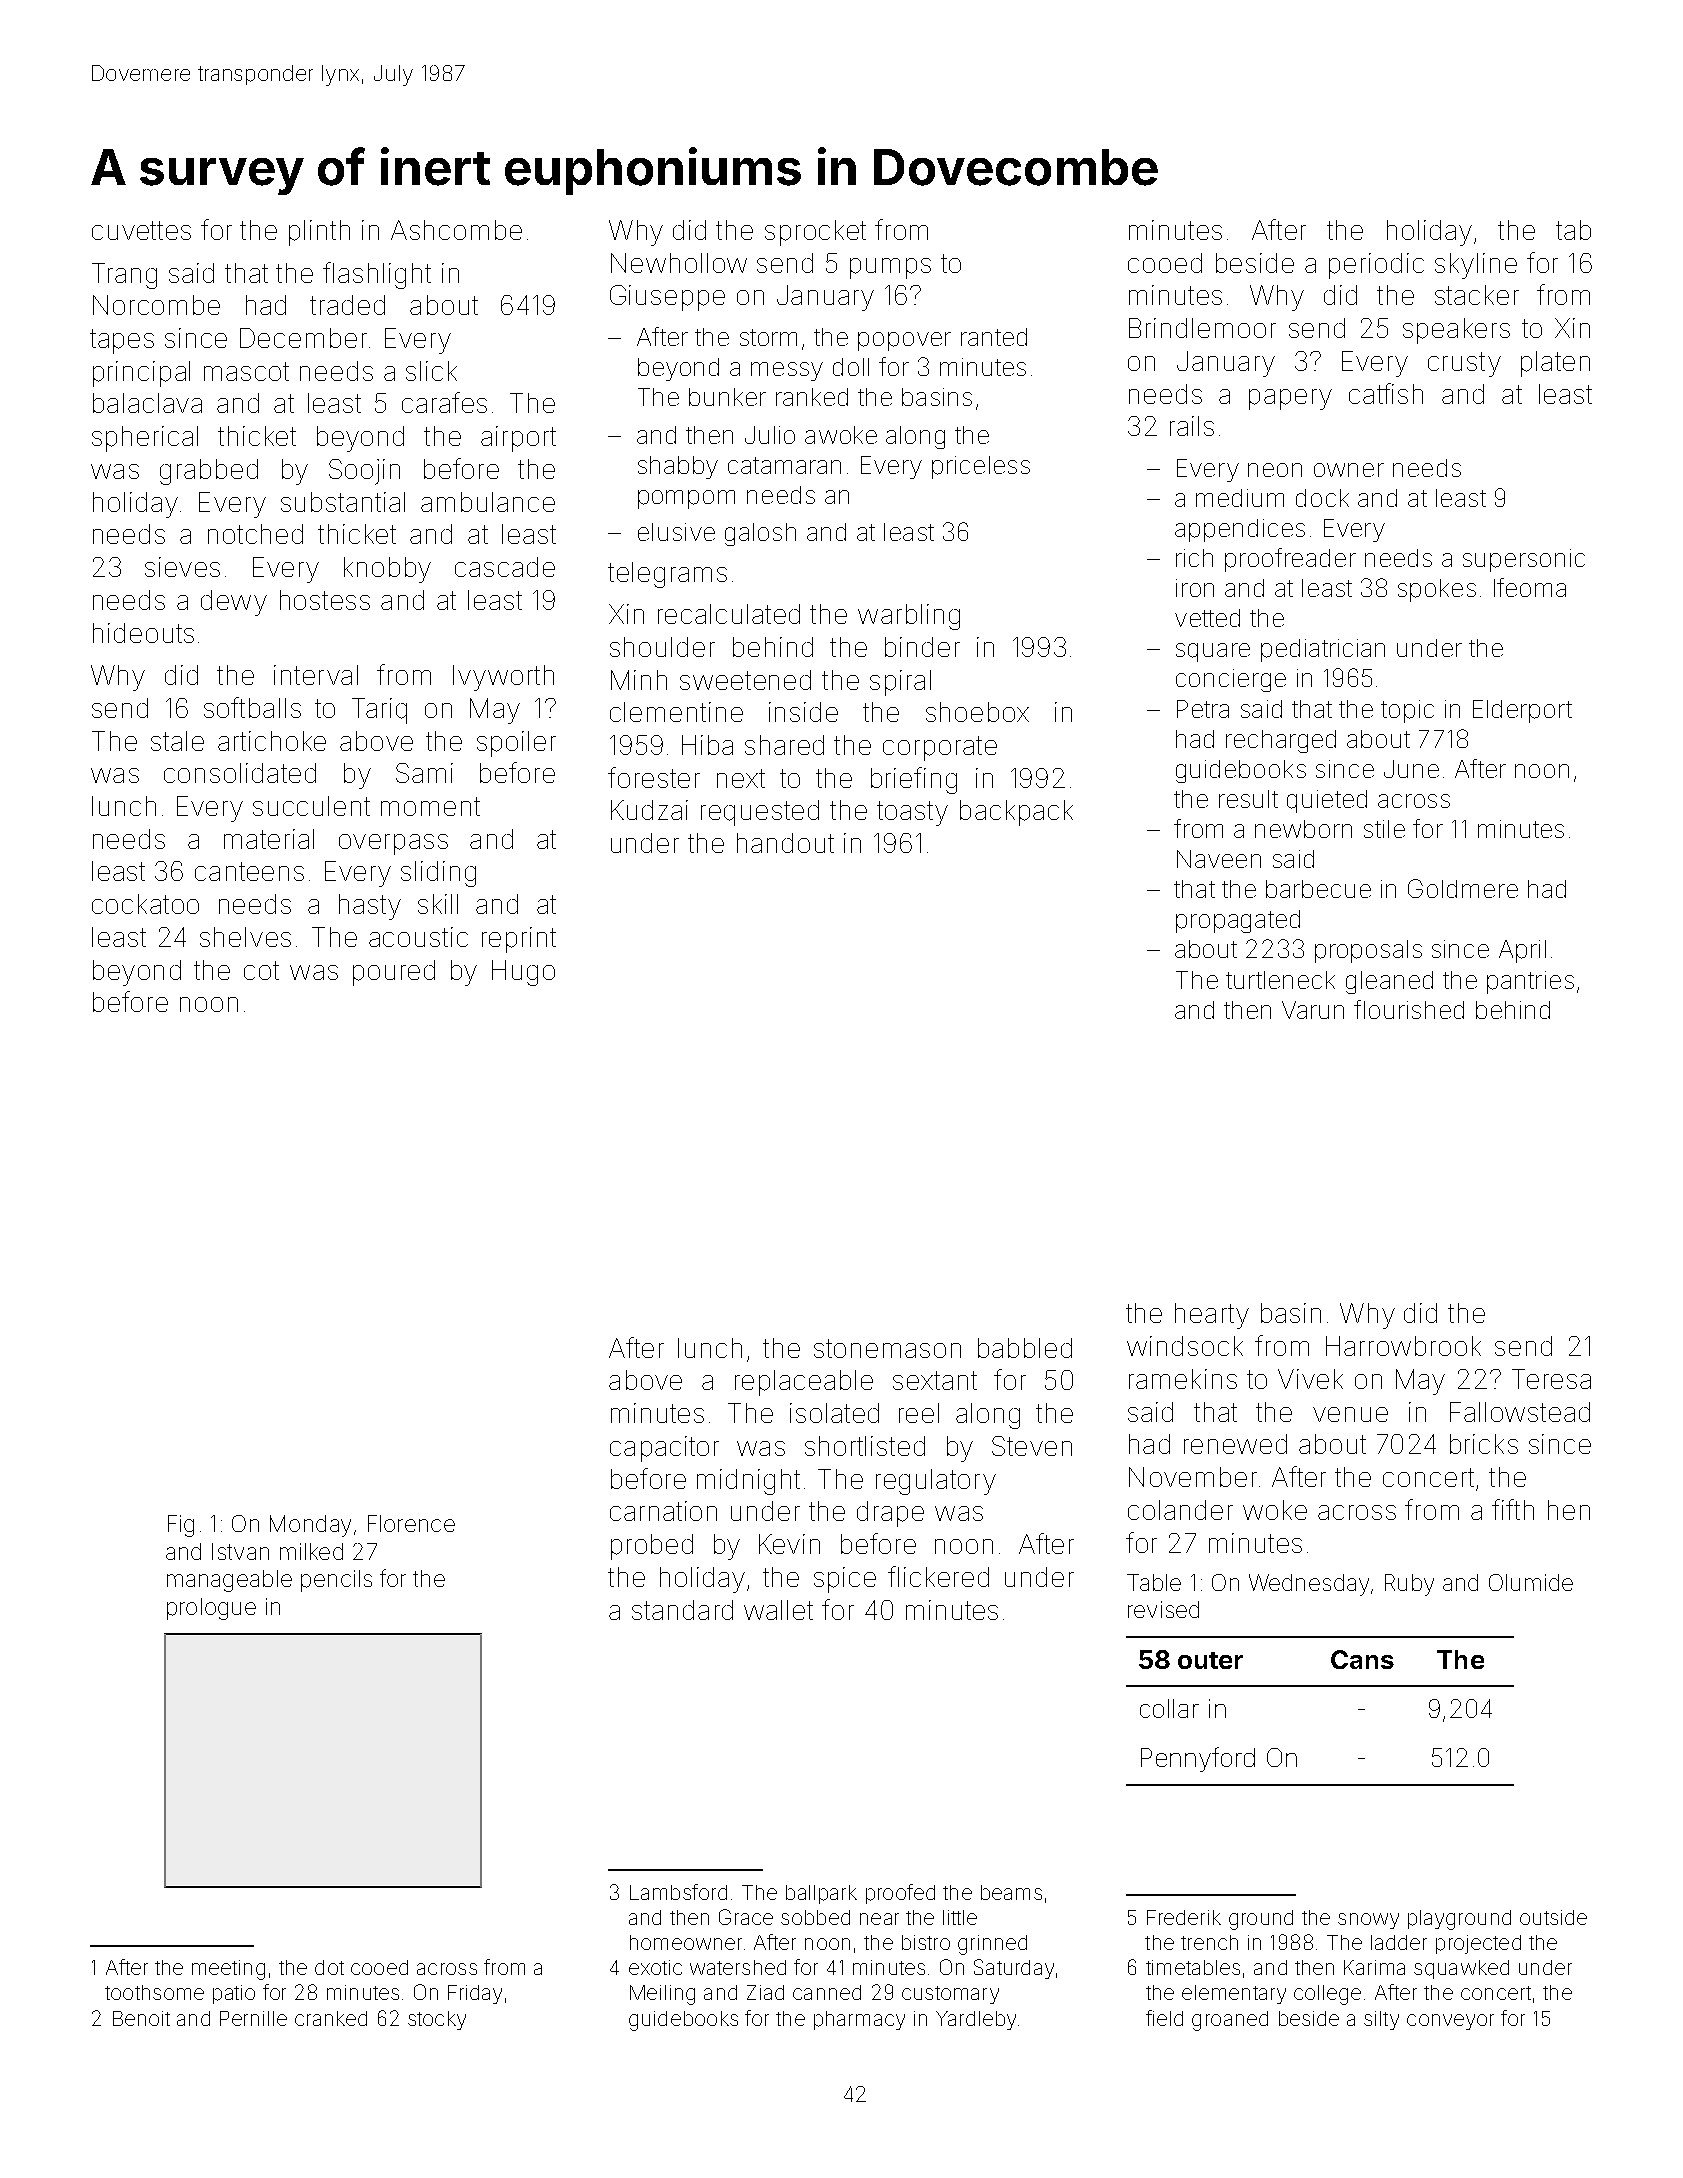 Image resolution: width=1683 pixels, height=2178 pixels. Describe the element at coordinates (1309, 1585) in the screenshot. I see `Wednesday` at that location.
